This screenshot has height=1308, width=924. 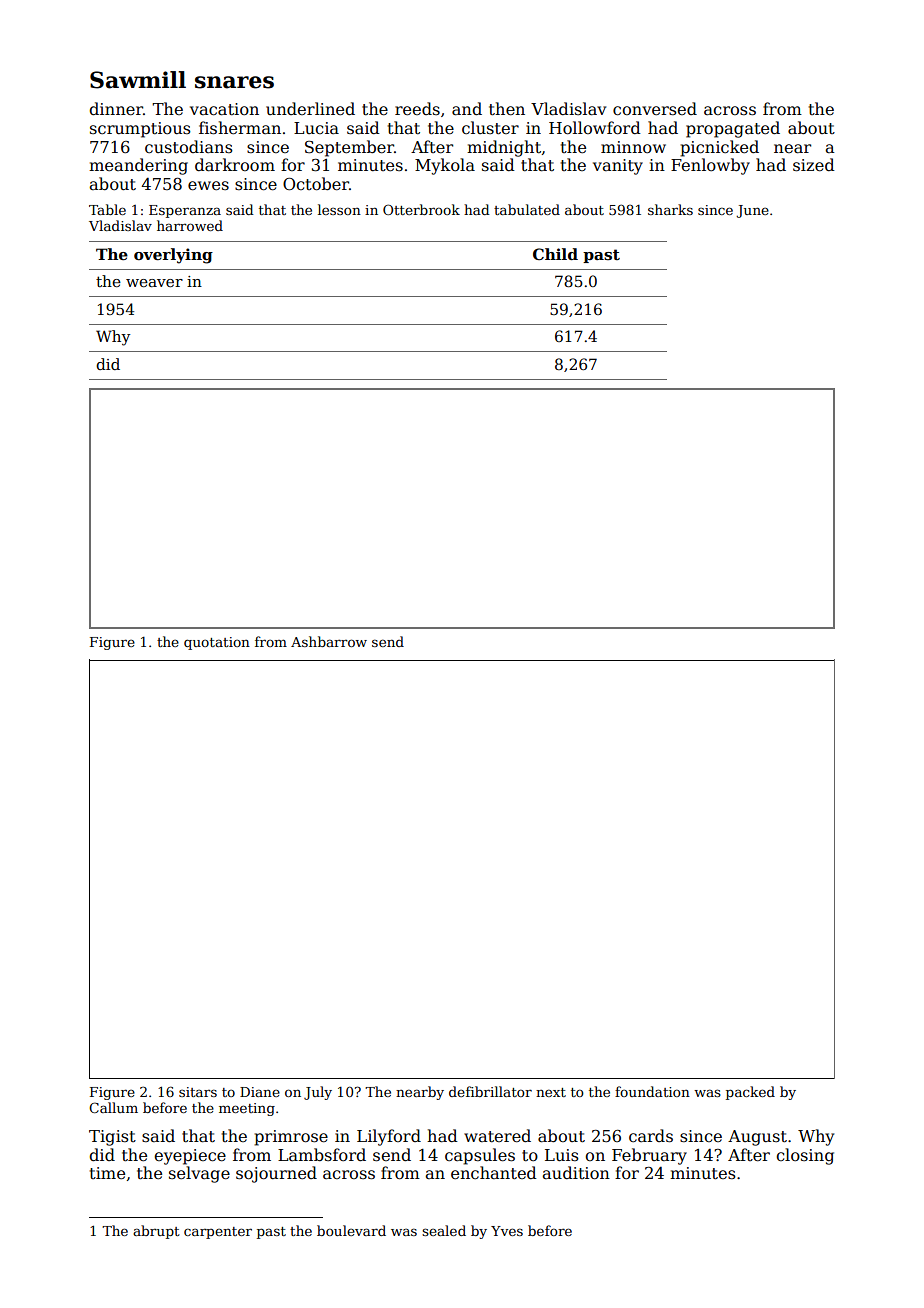 I want to click on carpenter, so click(x=218, y=1233).
